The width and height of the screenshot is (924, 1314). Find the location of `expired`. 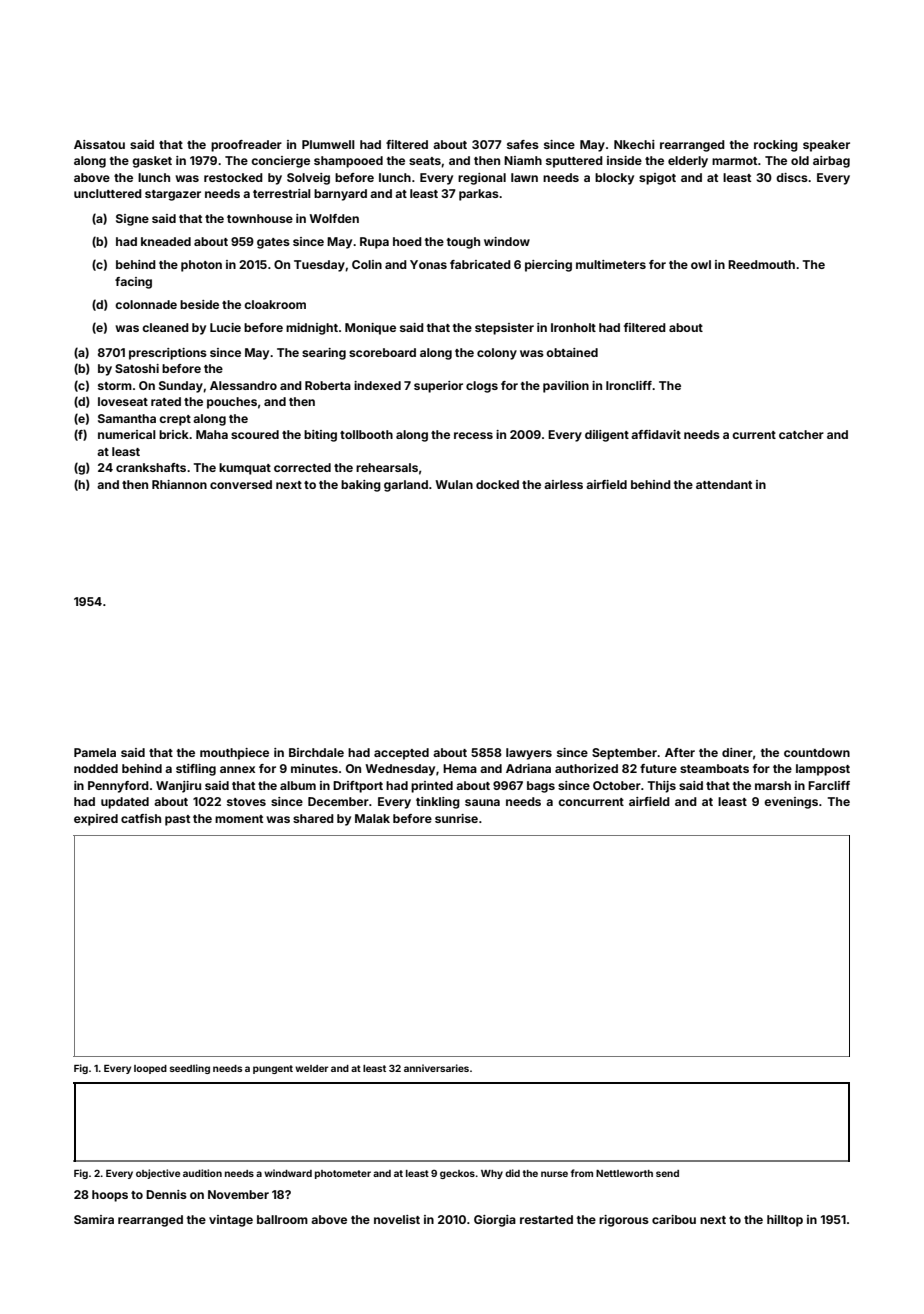

expired is located at coordinates (96, 820).
